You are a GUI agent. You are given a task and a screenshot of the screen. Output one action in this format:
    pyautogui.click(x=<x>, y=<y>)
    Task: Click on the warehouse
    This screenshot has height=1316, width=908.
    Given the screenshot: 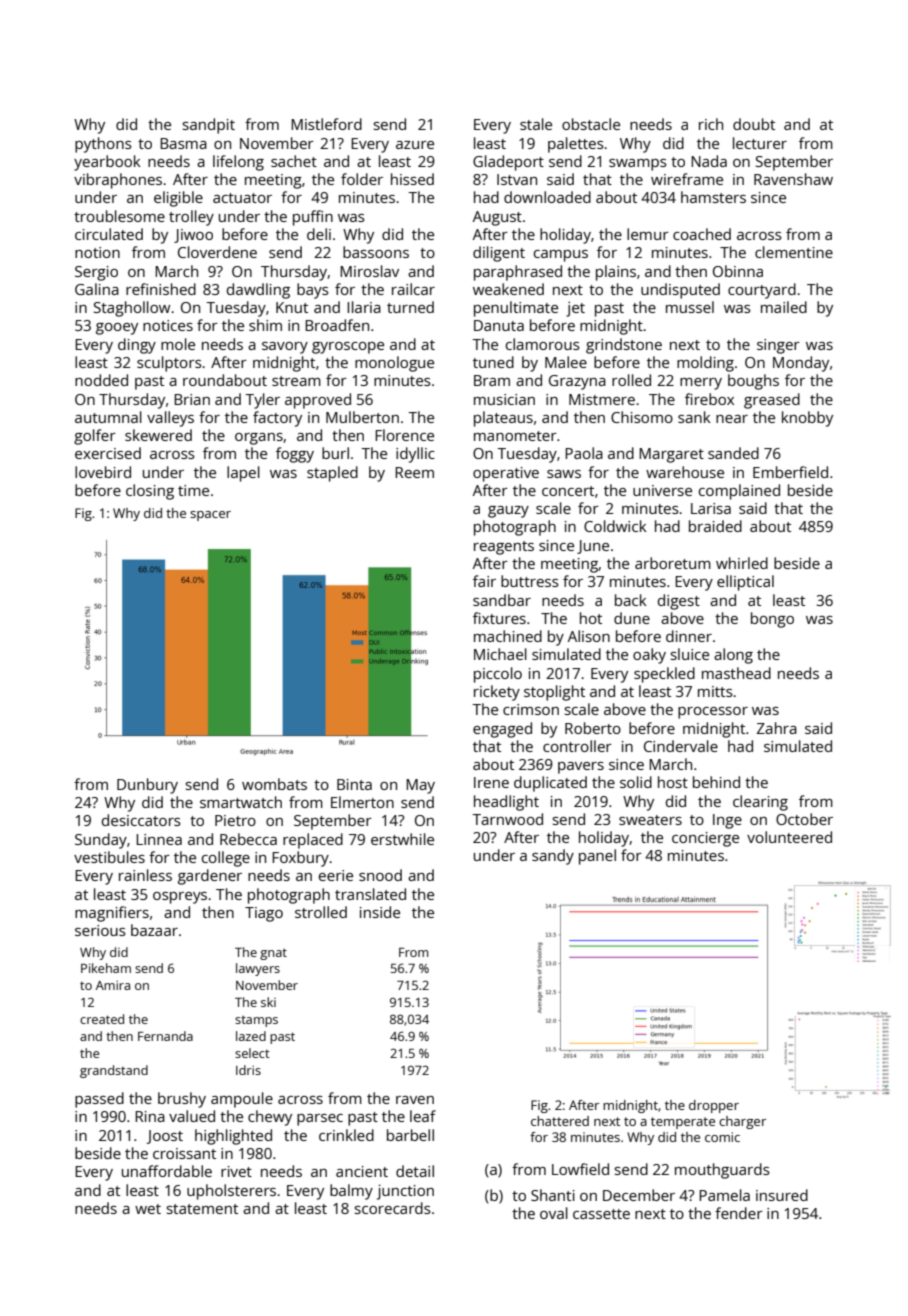 What is the action you would take?
    pyautogui.click(x=685, y=472)
